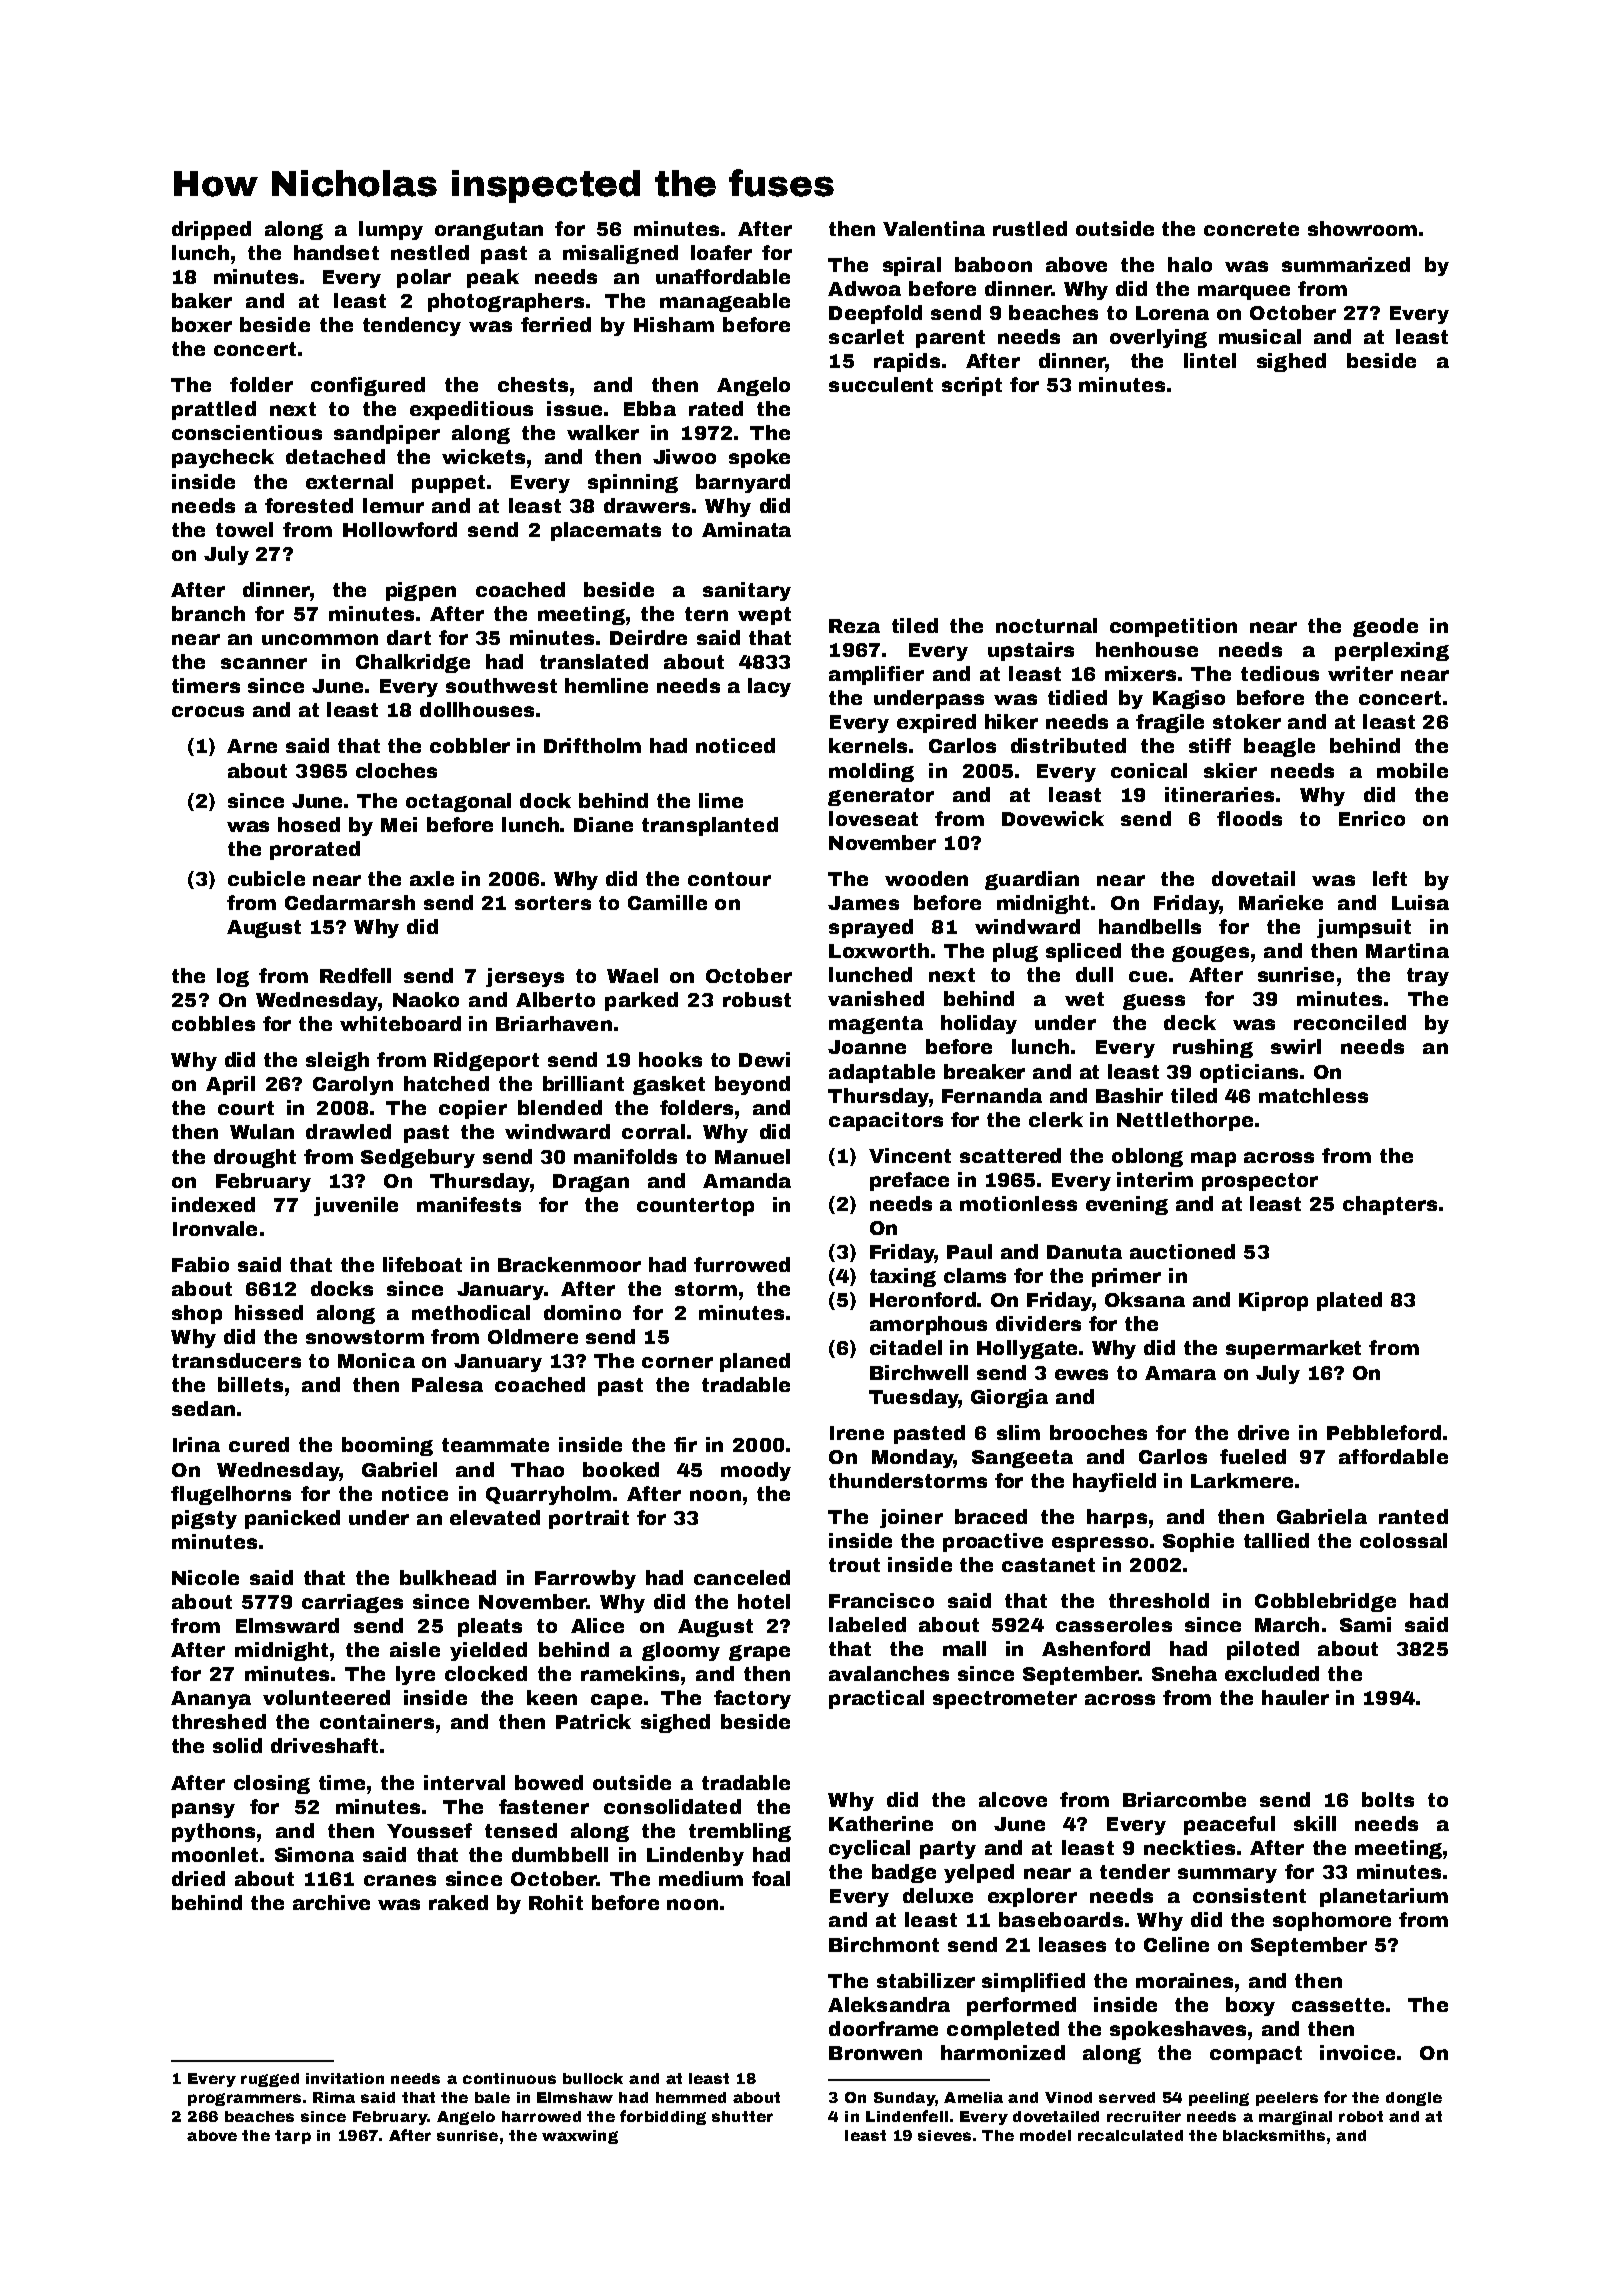 This screenshot has width=1620, height=2292. What do you see at coordinates (509, 2078) in the screenshot?
I see `continuous` at bounding box center [509, 2078].
